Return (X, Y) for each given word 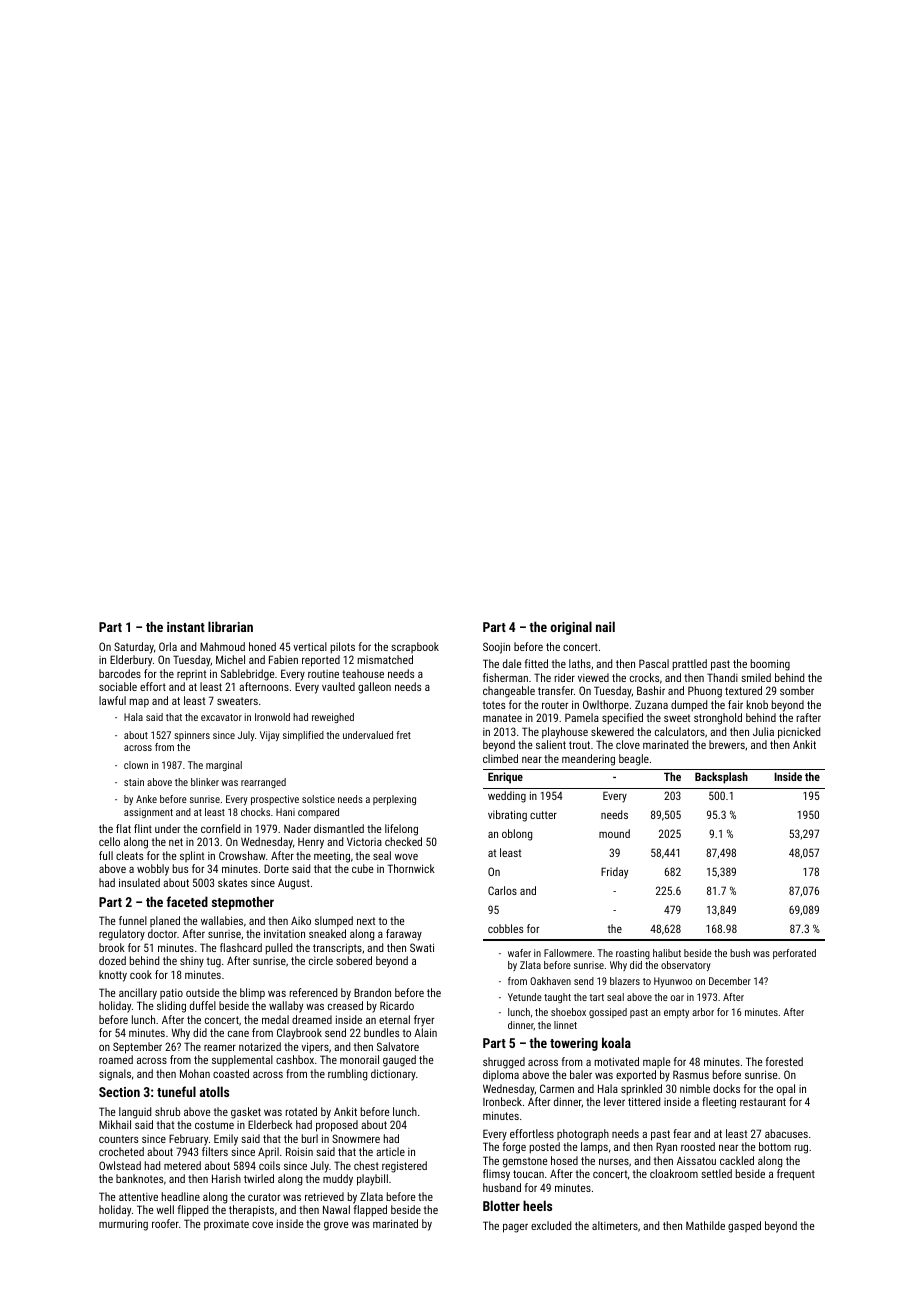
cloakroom (674, 1173)
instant (186, 627)
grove (336, 1226)
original (571, 628)
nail (605, 626)
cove (262, 1225)
